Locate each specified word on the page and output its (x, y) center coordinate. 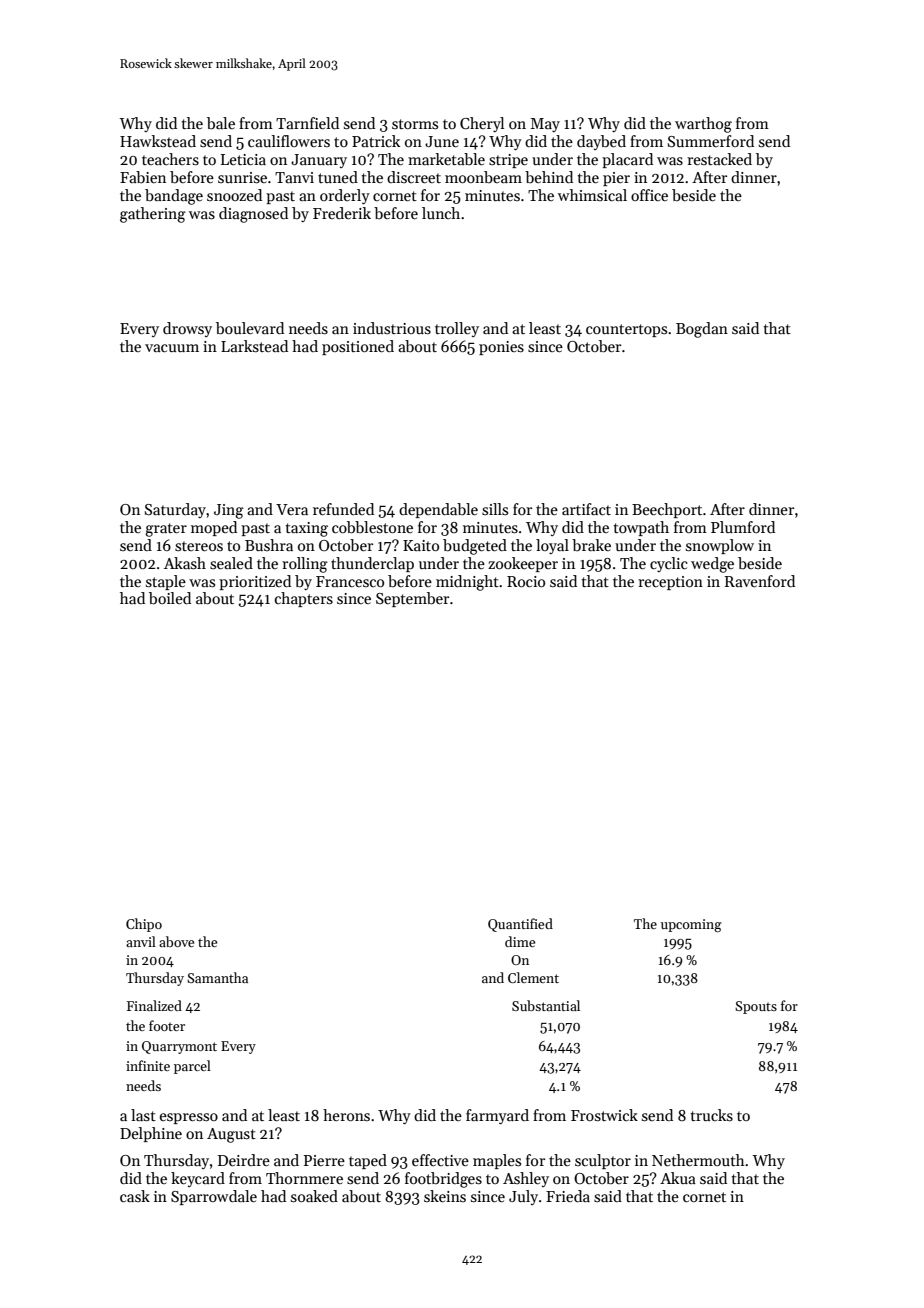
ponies (501, 348)
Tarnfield (307, 123)
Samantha (217, 977)
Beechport (667, 510)
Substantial (546, 1005)
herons (346, 1115)
